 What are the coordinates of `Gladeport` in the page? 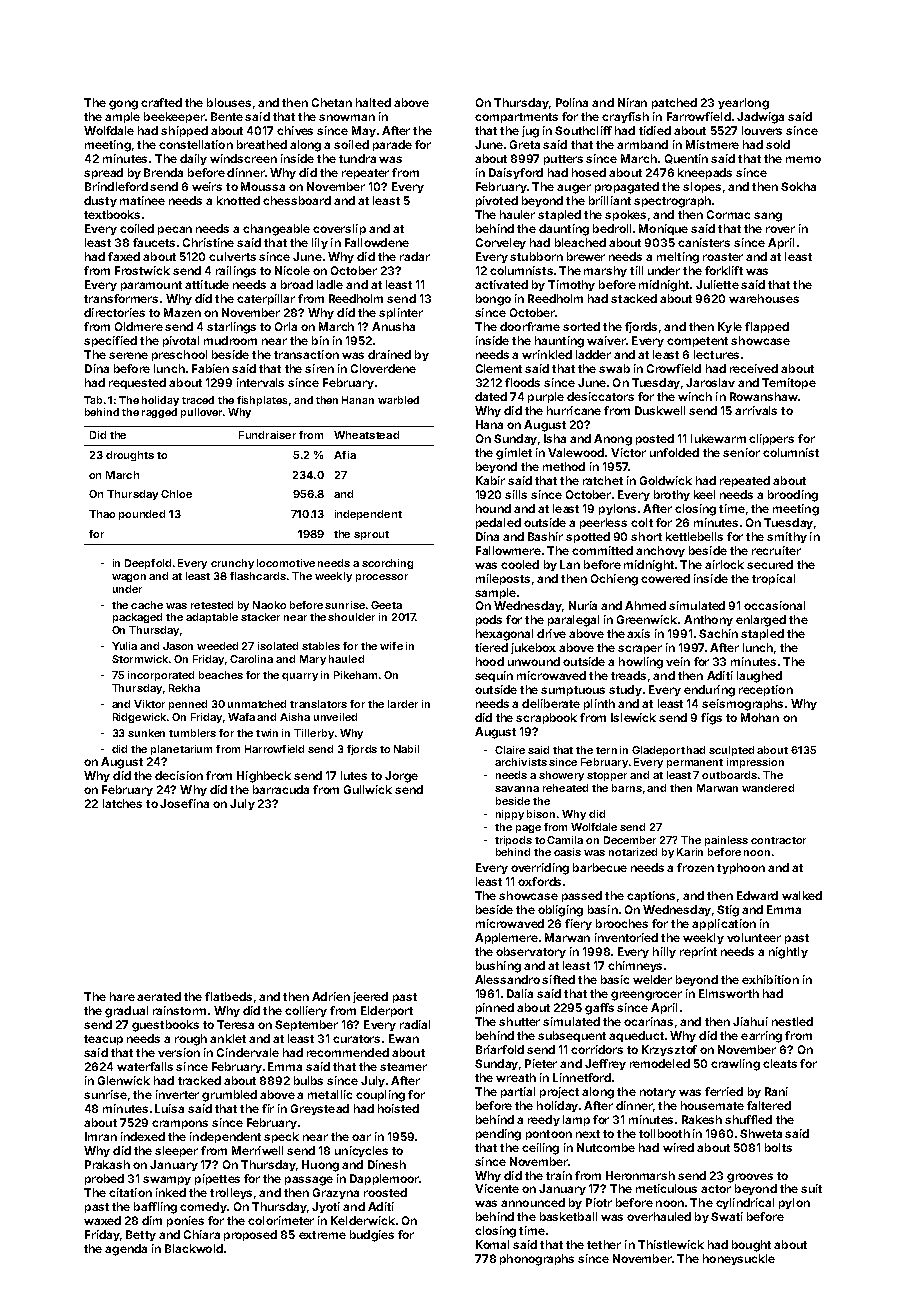 It's located at (658, 751).
